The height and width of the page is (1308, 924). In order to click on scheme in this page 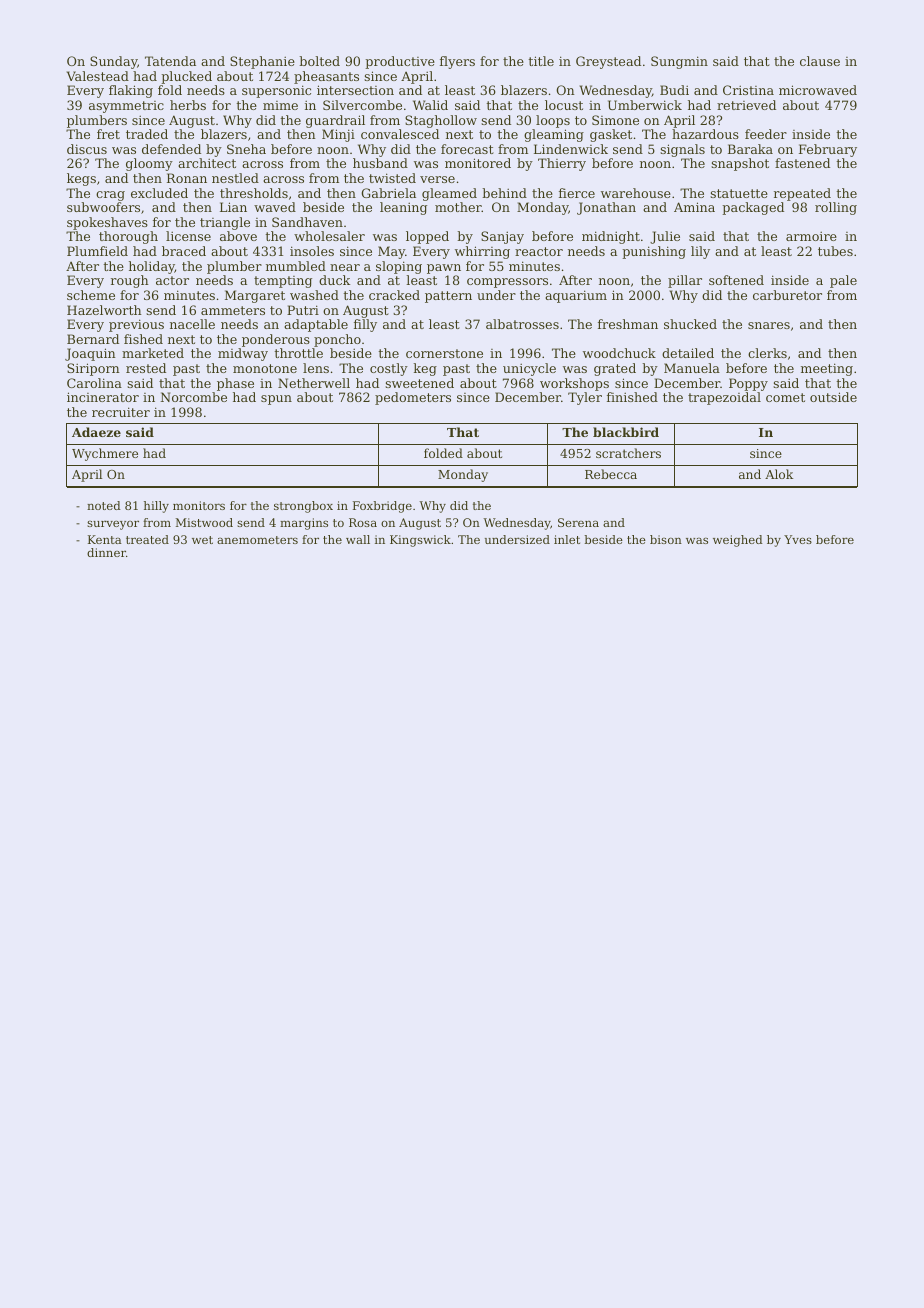, I will do `click(91, 295)`.
